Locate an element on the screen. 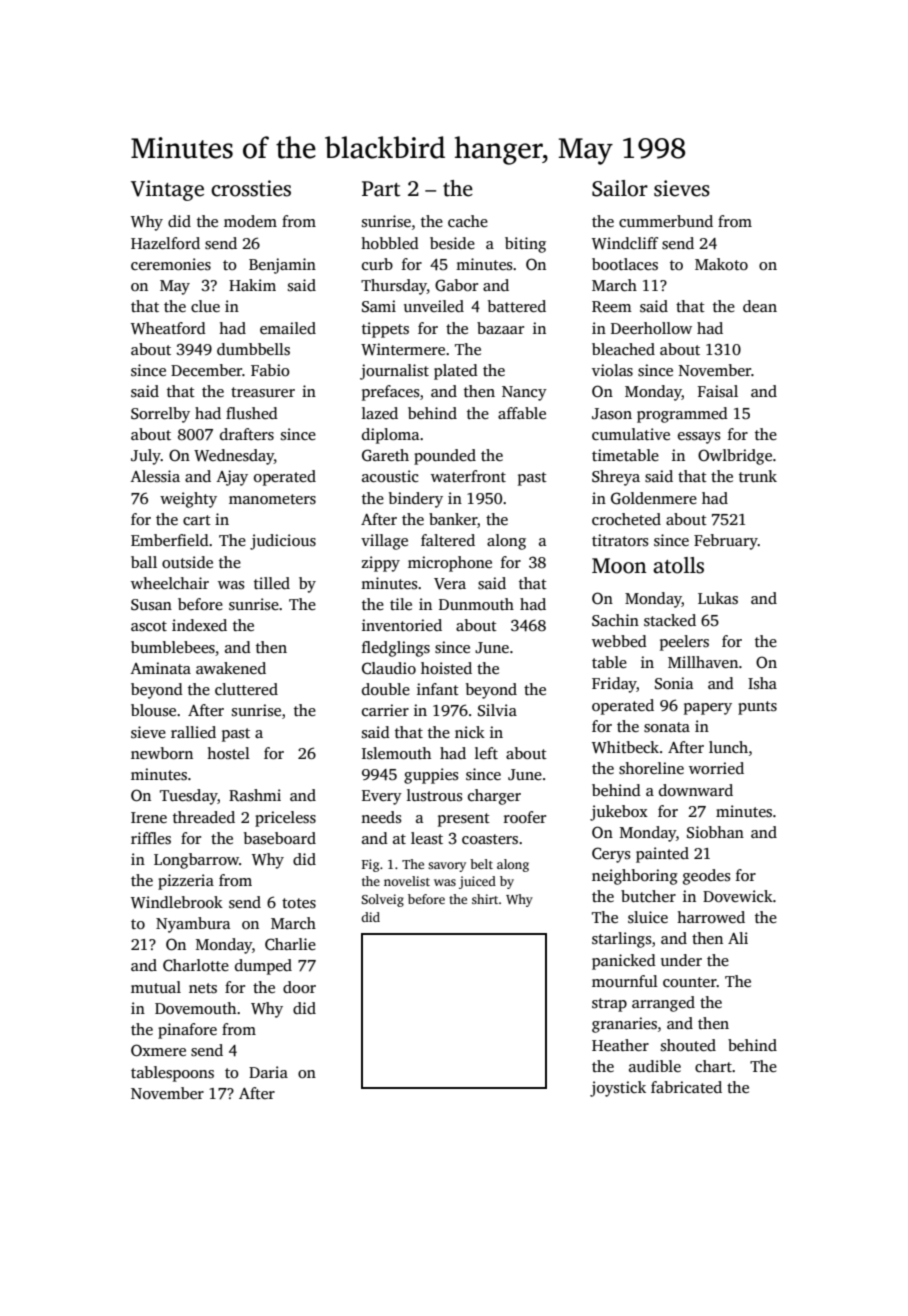 This screenshot has height=1316, width=908. nets is located at coordinates (203, 988).
